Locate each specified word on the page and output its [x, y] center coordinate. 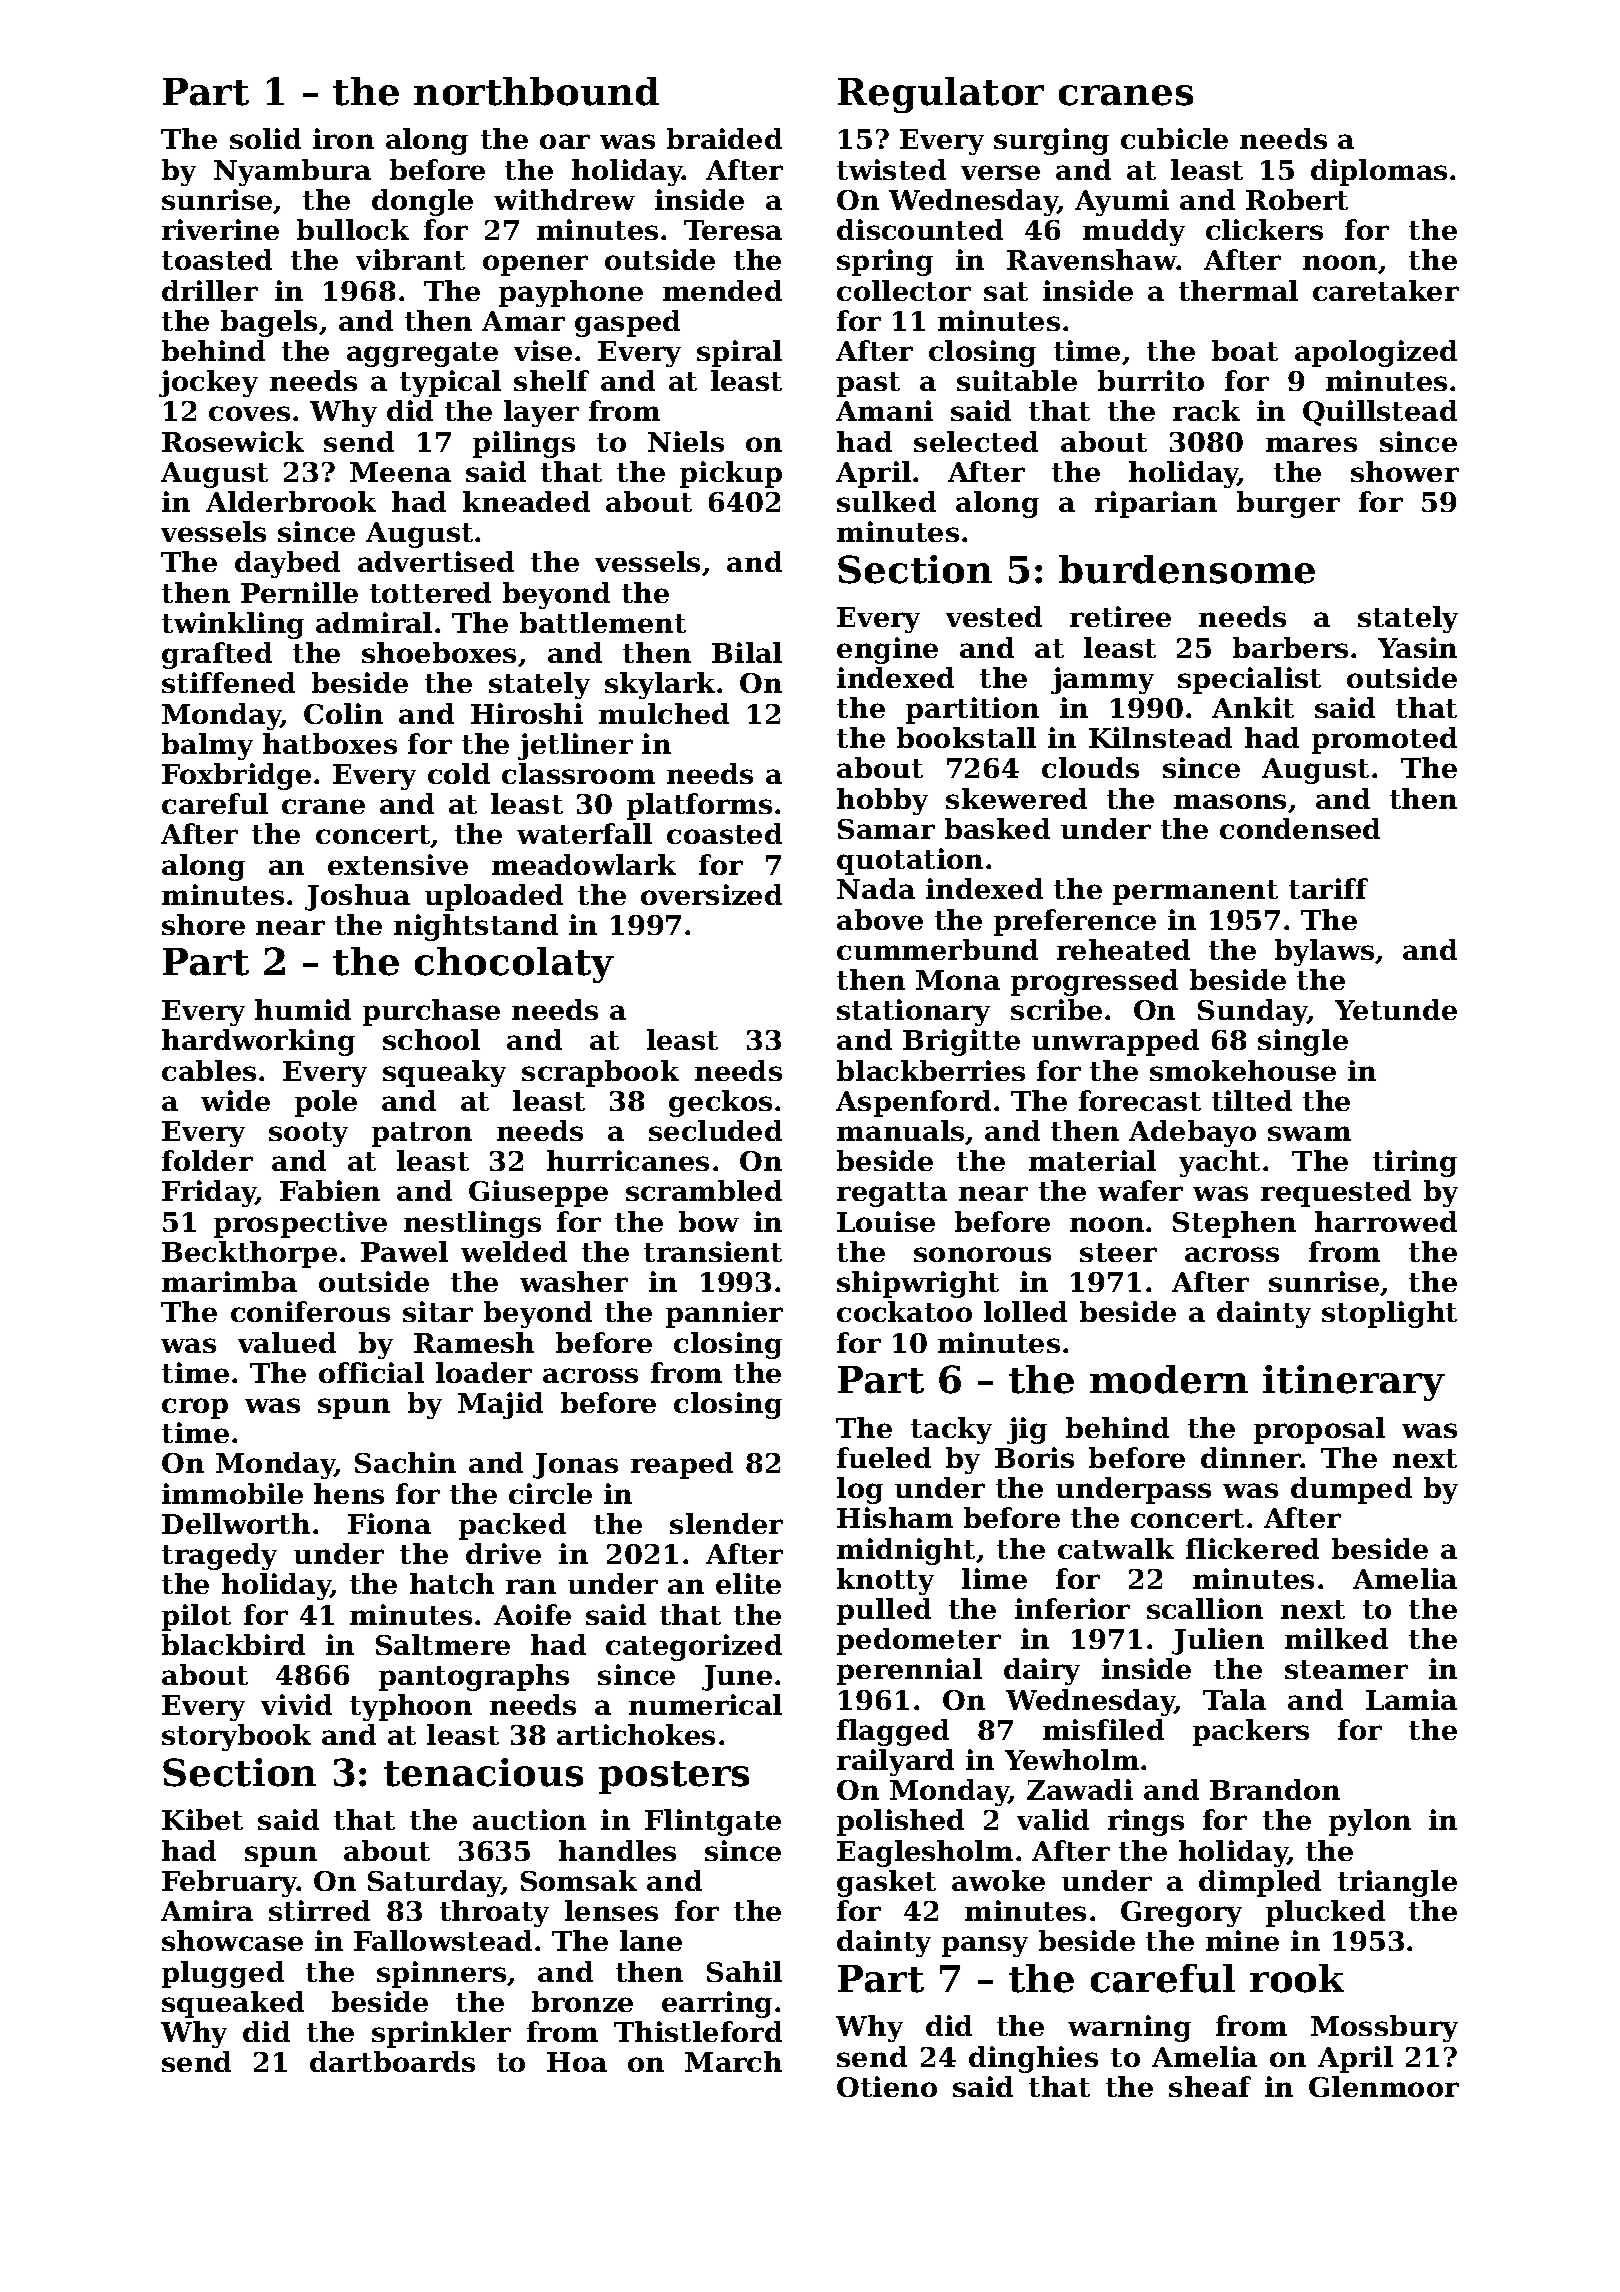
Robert [1297, 199]
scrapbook [600, 1073]
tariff [1328, 888]
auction [529, 1819]
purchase [431, 1012]
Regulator [941, 95]
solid [265, 138]
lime [994, 1578]
